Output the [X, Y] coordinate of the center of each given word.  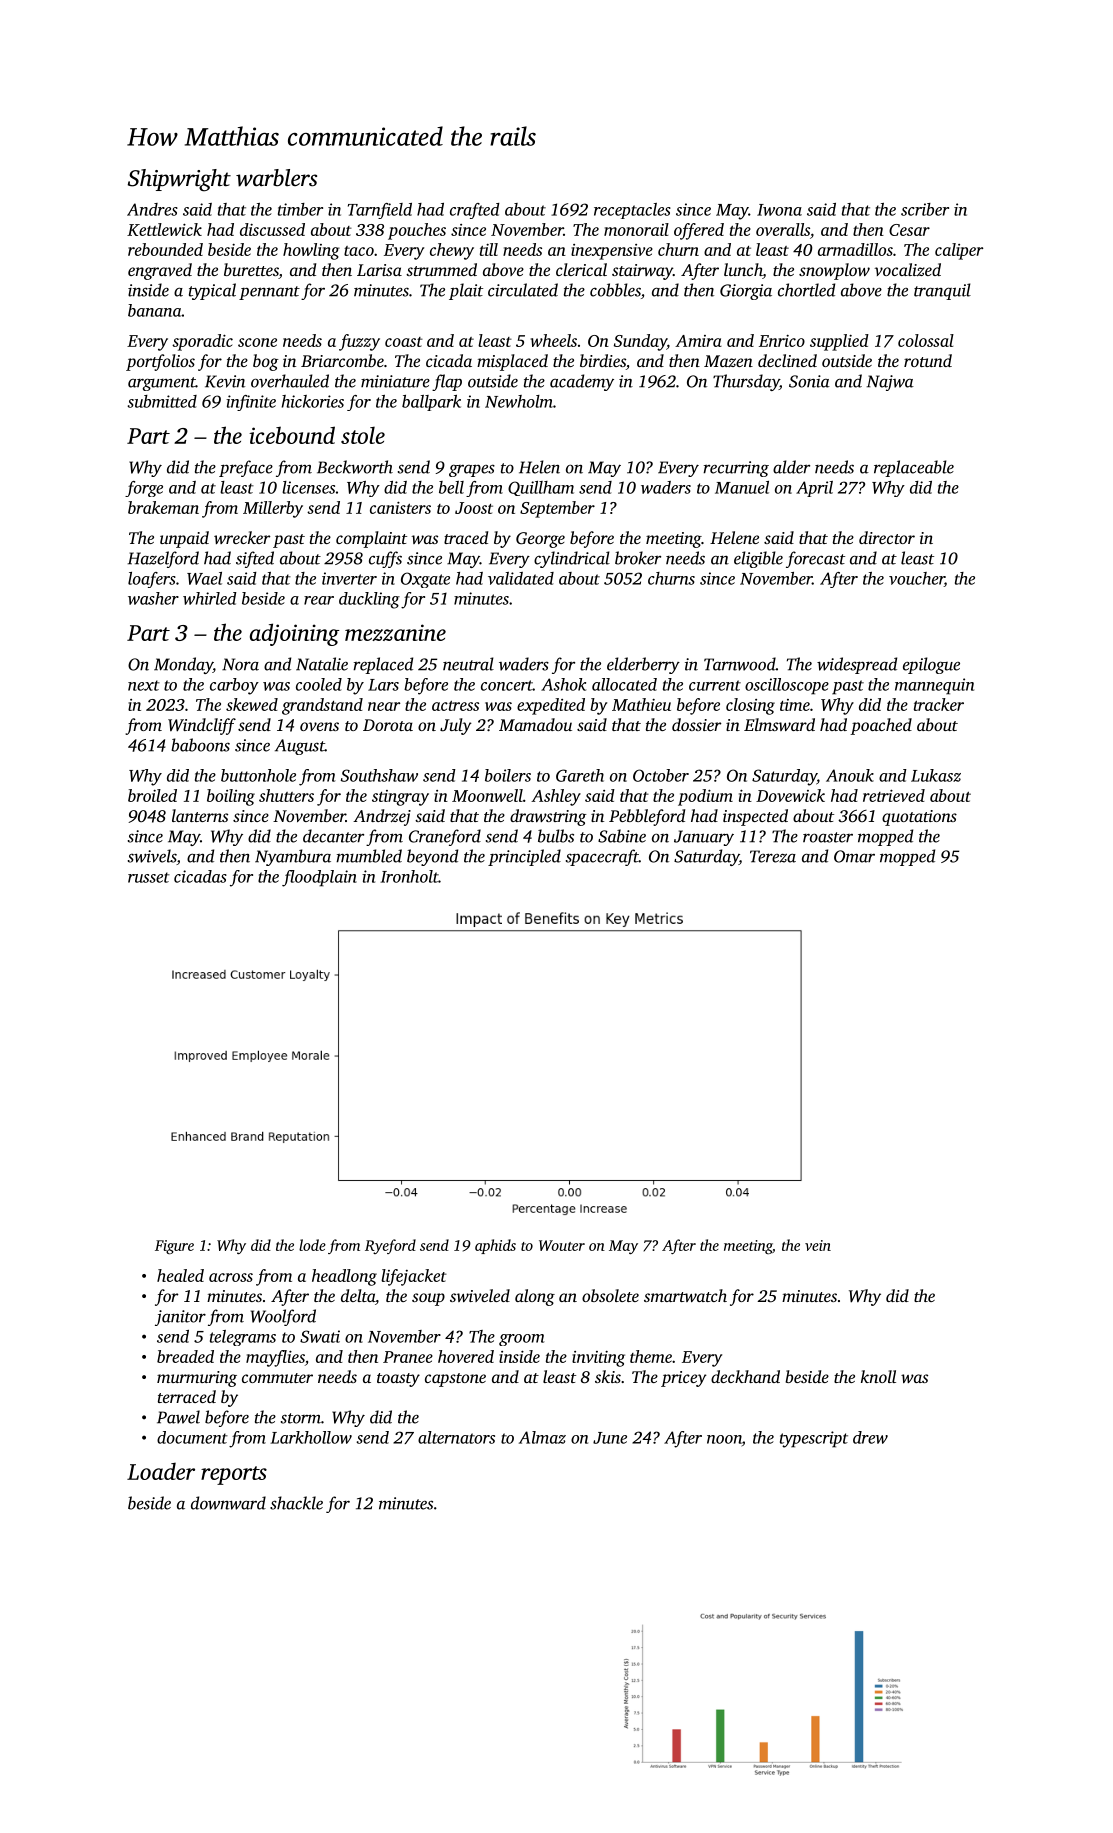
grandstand [322, 706]
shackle [296, 1503]
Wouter [562, 1245]
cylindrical [572, 559]
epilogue [931, 665]
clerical [581, 269]
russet [149, 877]
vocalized [907, 269]
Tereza [773, 856]
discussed [272, 229]
